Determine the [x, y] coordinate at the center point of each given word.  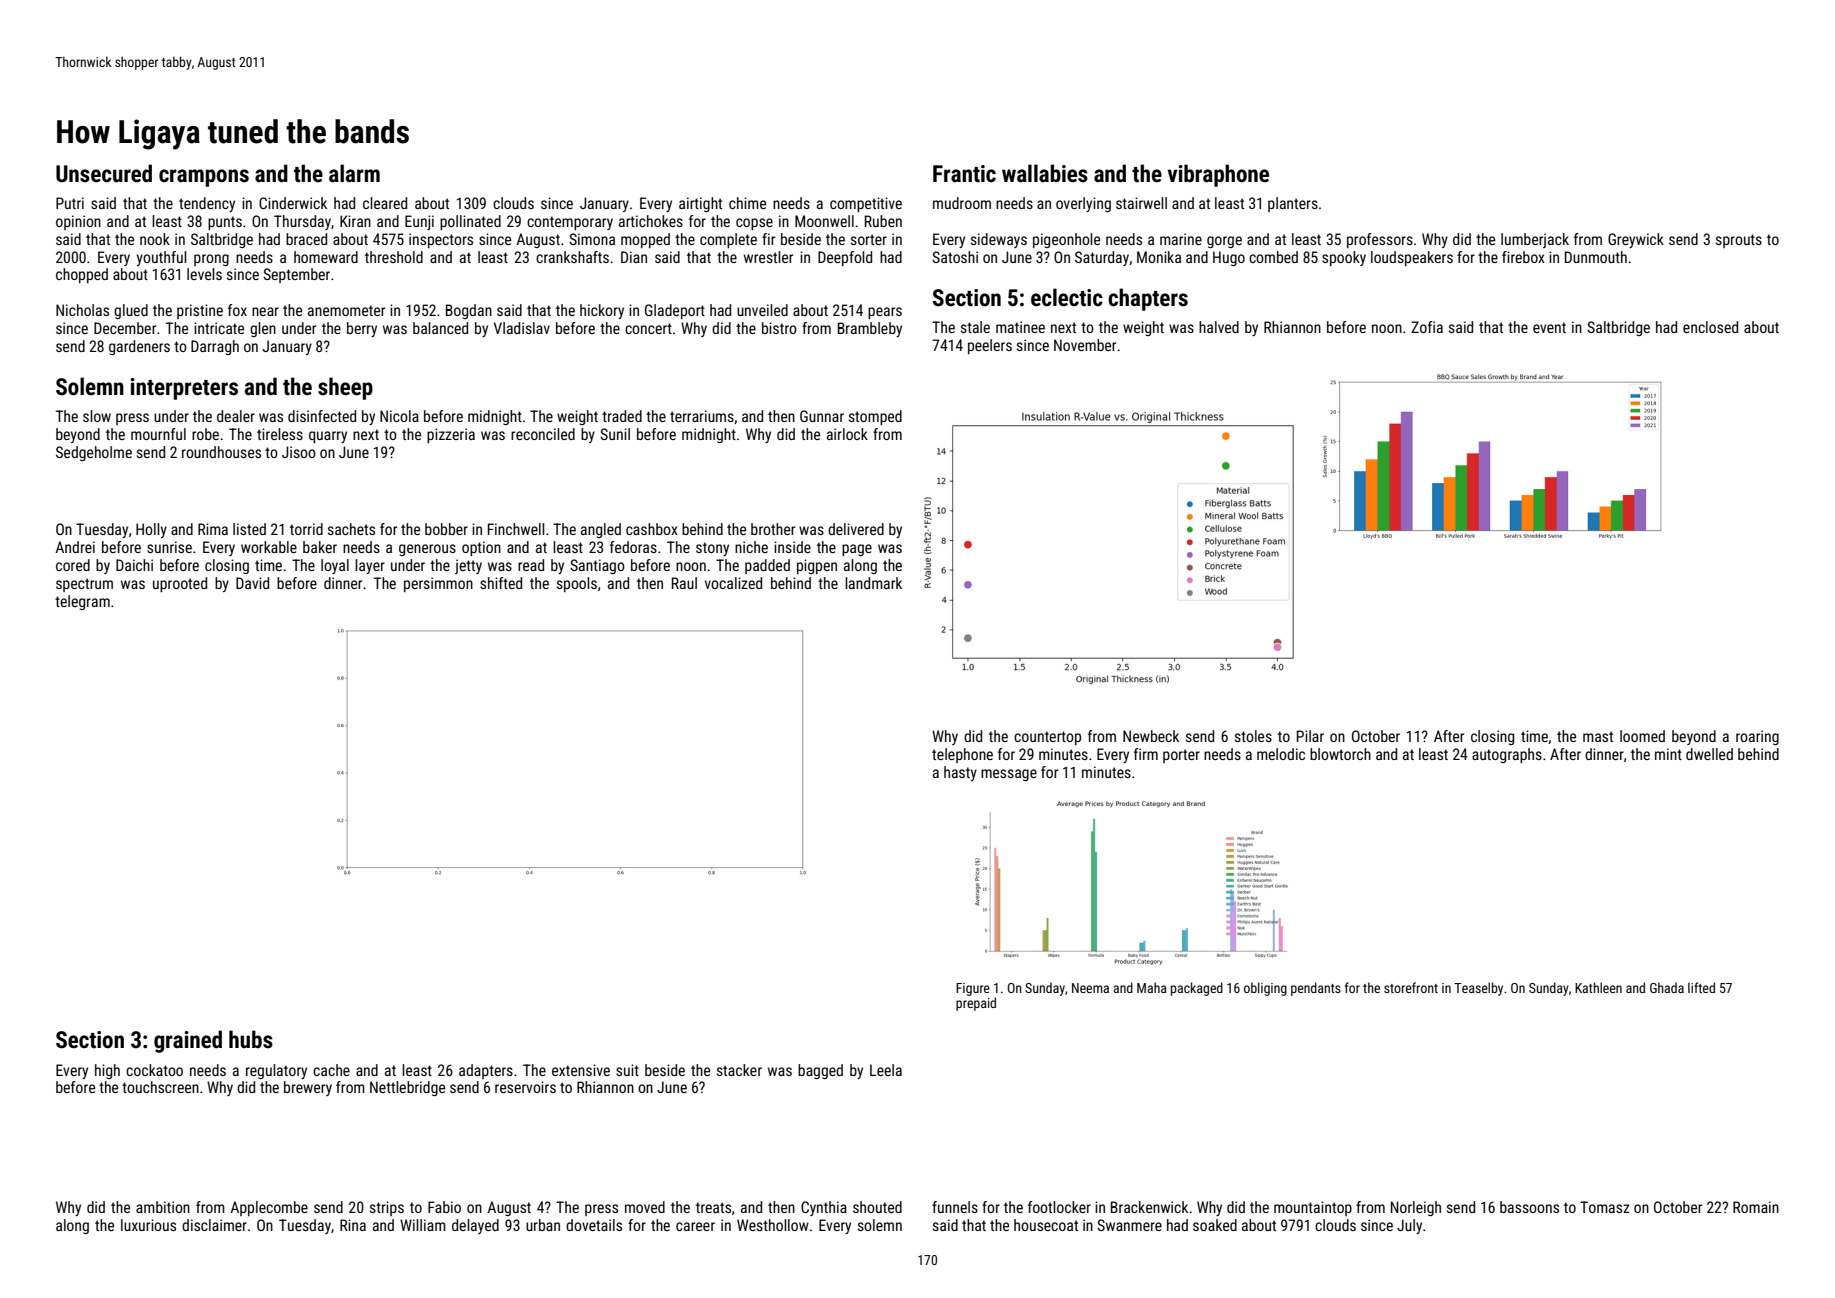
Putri [70, 203]
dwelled [1709, 754]
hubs [251, 1039]
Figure [973, 989]
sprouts [1739, 241]
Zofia [1427, 327]
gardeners [139, 347]
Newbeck [1151, 736]
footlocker [1059, 1207]
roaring [1757, 737]
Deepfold [845, 258]
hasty [960, 773]
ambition [163, 1207]
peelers [990, 346]
